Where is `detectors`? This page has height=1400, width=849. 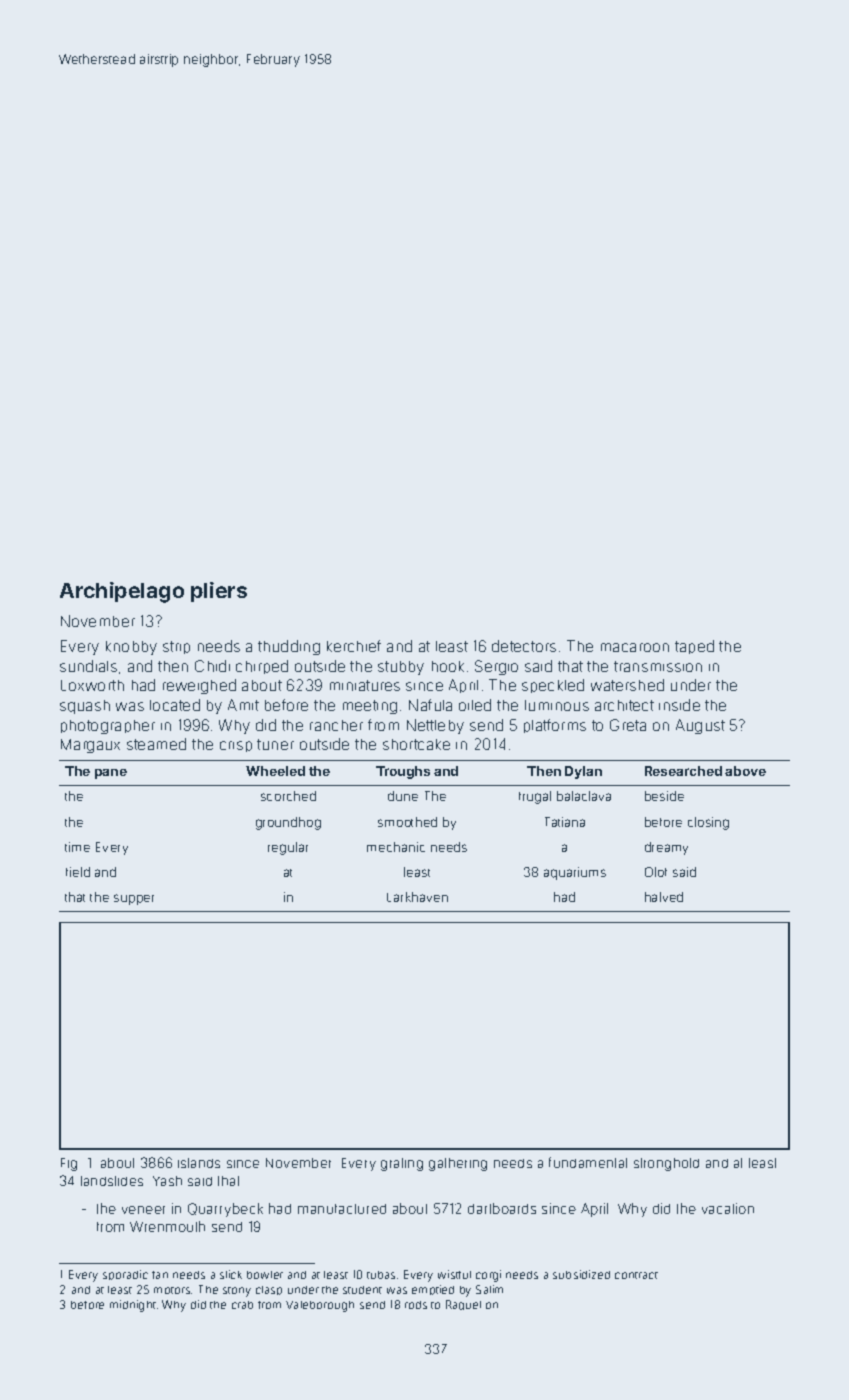
detectors is located at coordinates (524, 646).
